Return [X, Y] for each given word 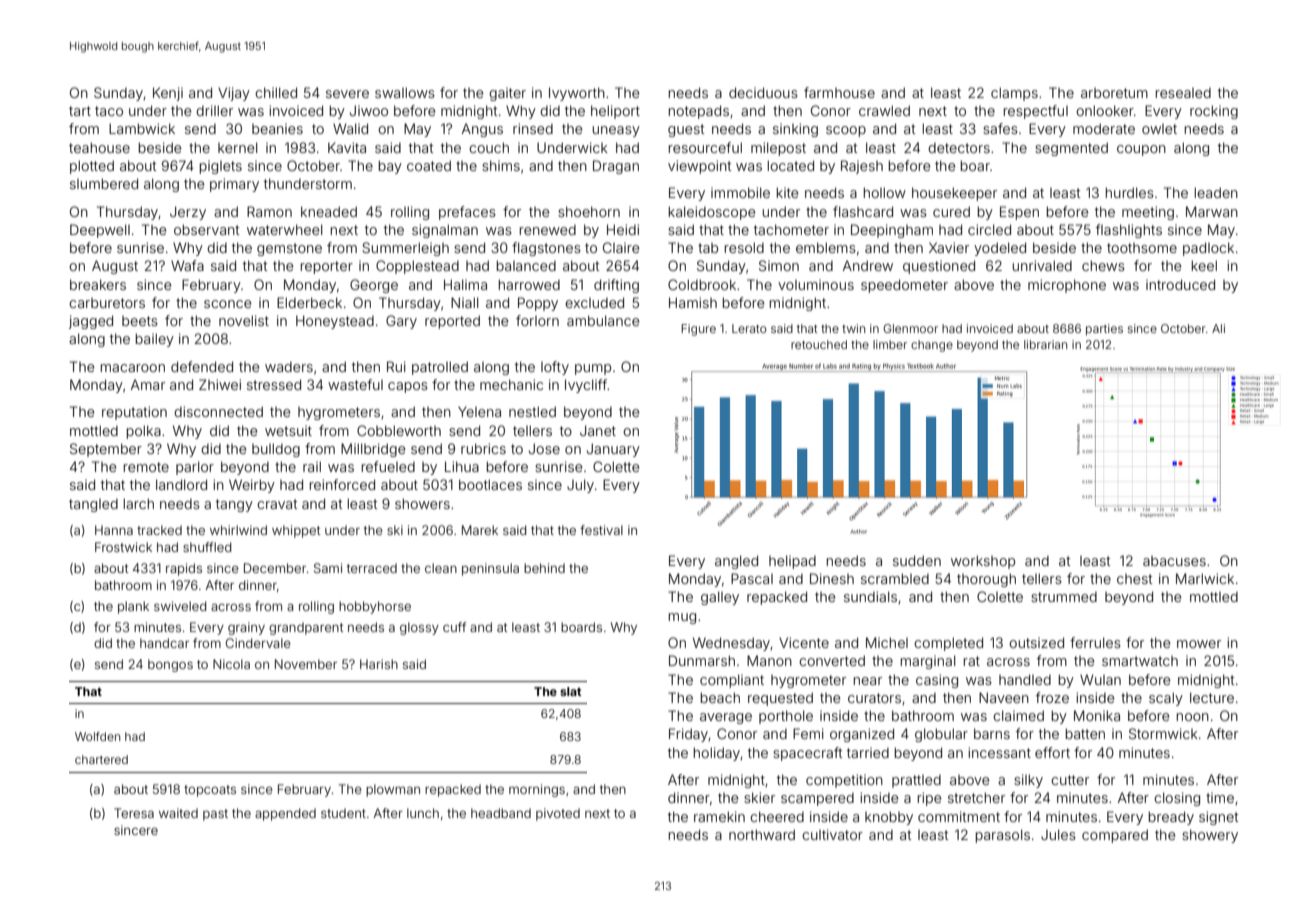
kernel [237, 147]
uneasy [616, 131]
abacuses [1174, 561]
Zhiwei [220, 384]
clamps [1014, 94]
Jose [544, 448]
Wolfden [97, 736]
